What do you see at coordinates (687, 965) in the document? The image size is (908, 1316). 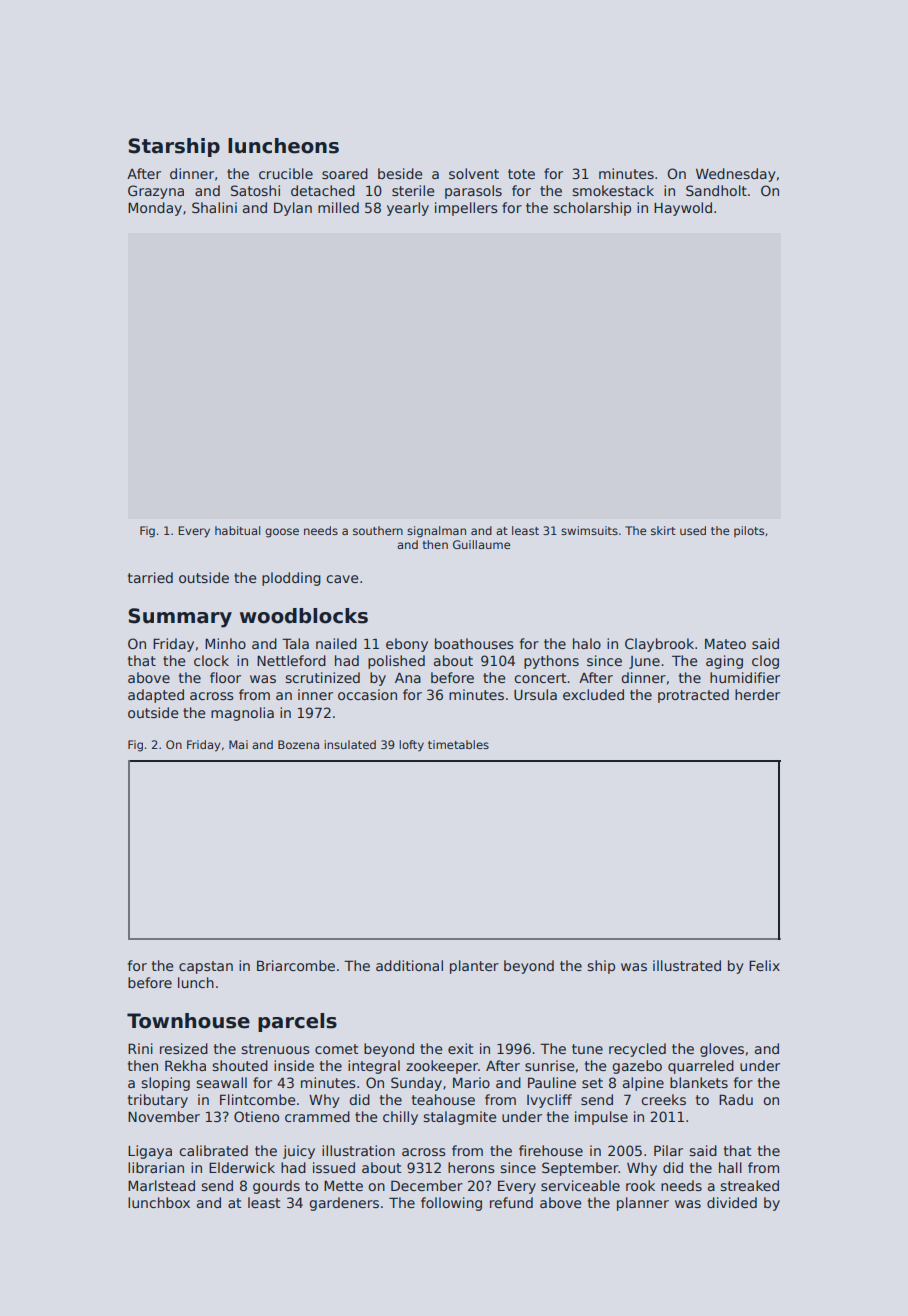 I see `illustrated` at bounding box center [687, 965].
